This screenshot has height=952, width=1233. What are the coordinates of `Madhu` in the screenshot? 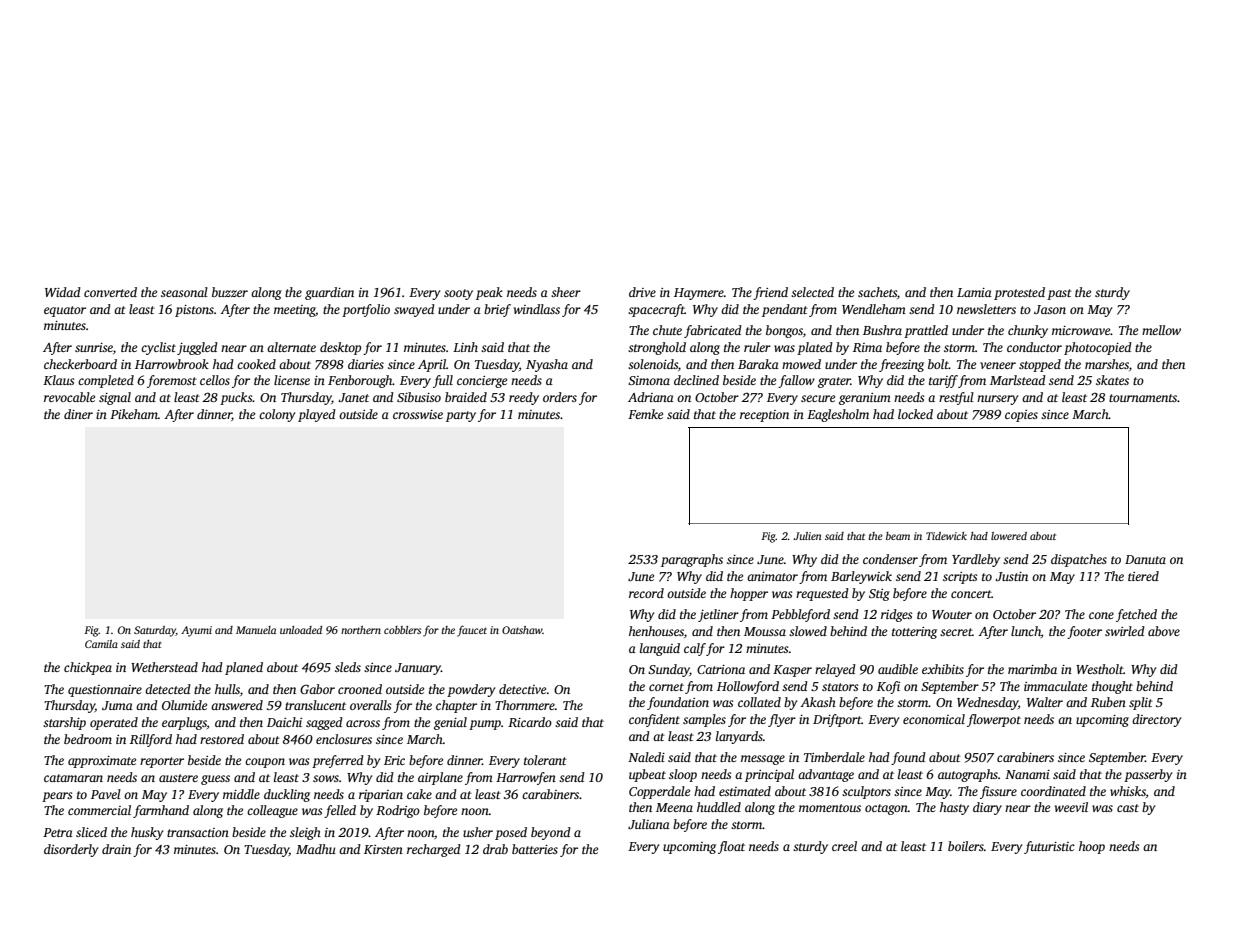 It's located at (316, 849).
